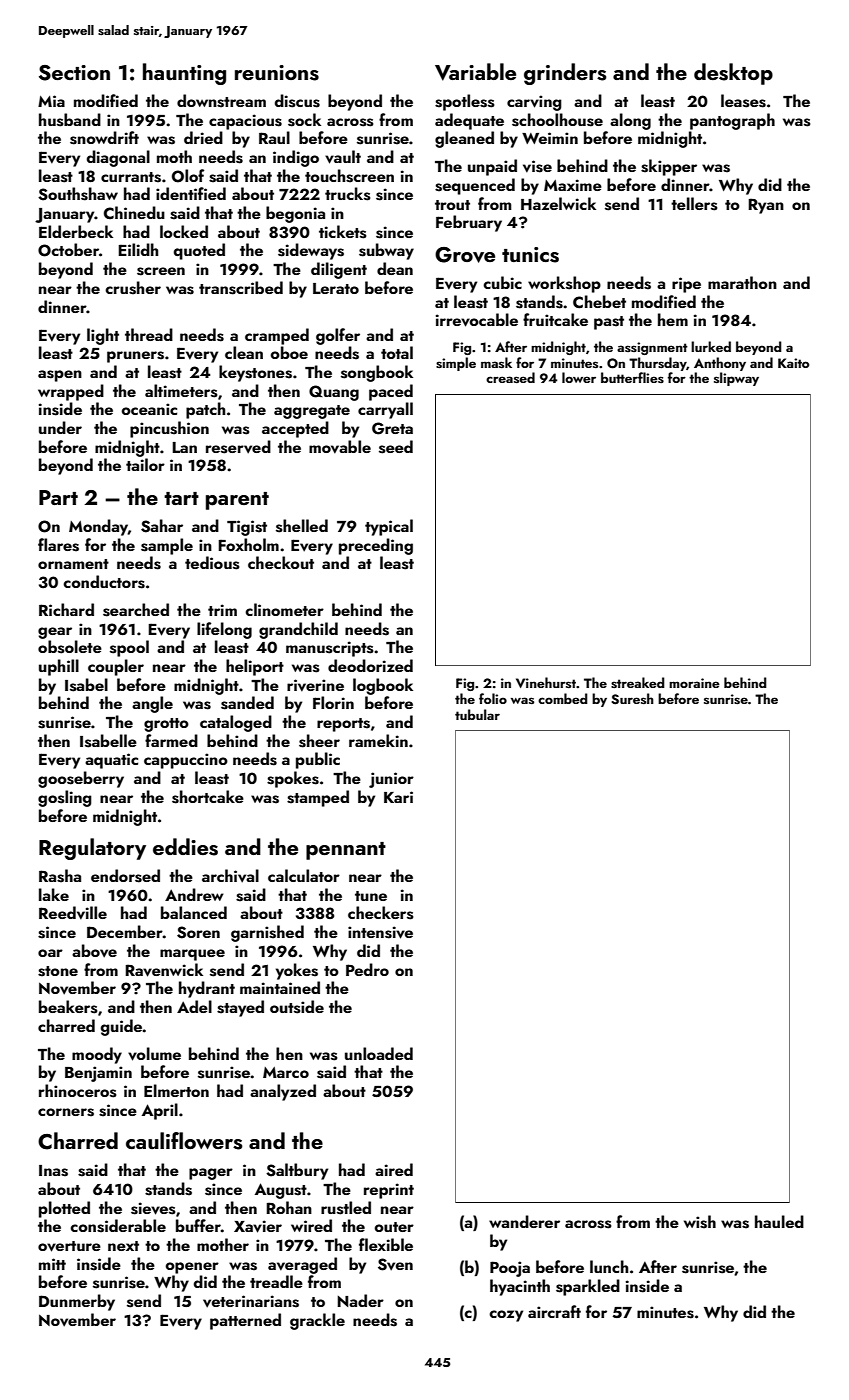 Image resolution: width=849 pixels, height=1400 pixels. I want to click on crusher, so click(133, 288).
